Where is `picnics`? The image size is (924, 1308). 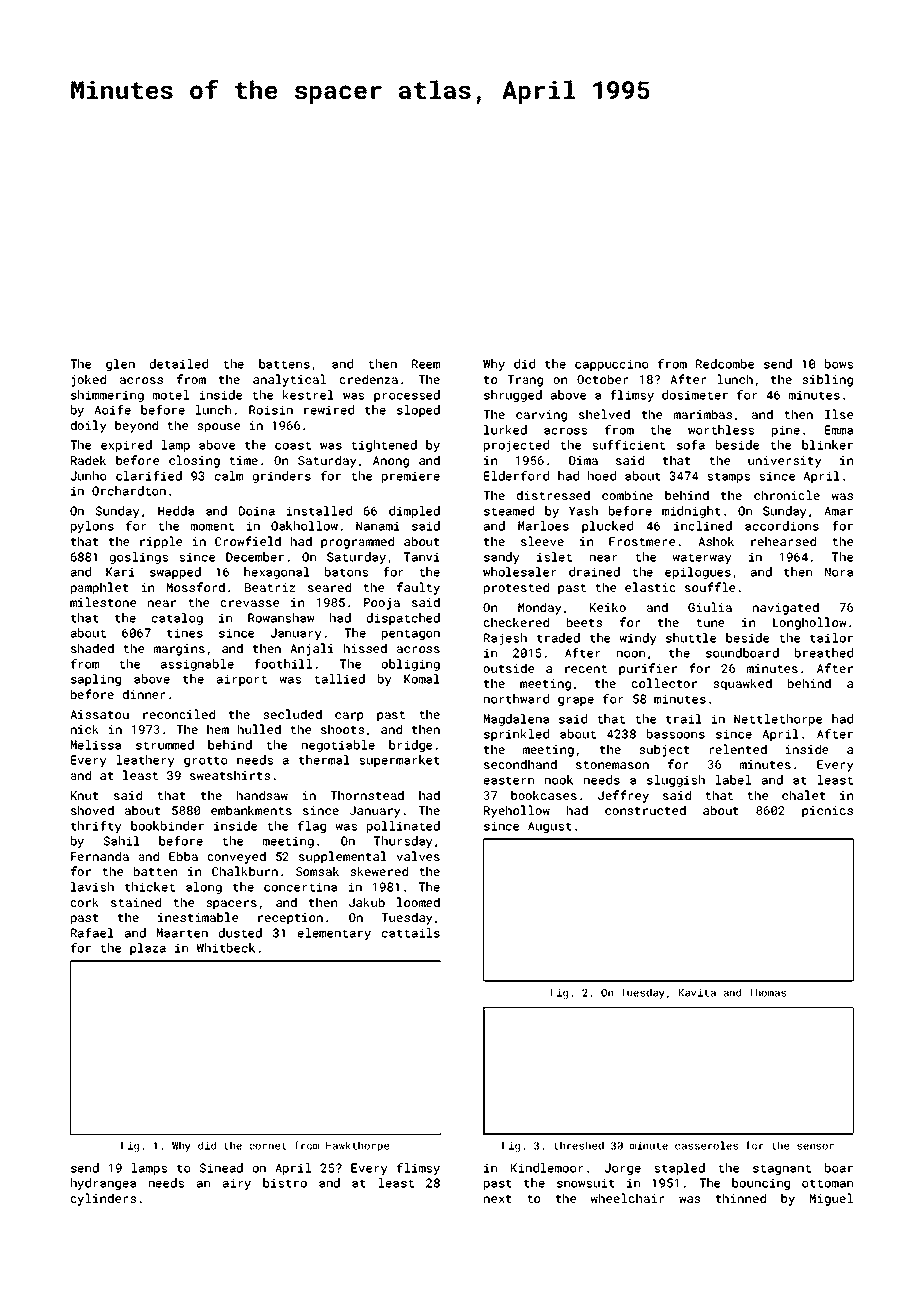 picnics is located at coordinates (827, 812).
